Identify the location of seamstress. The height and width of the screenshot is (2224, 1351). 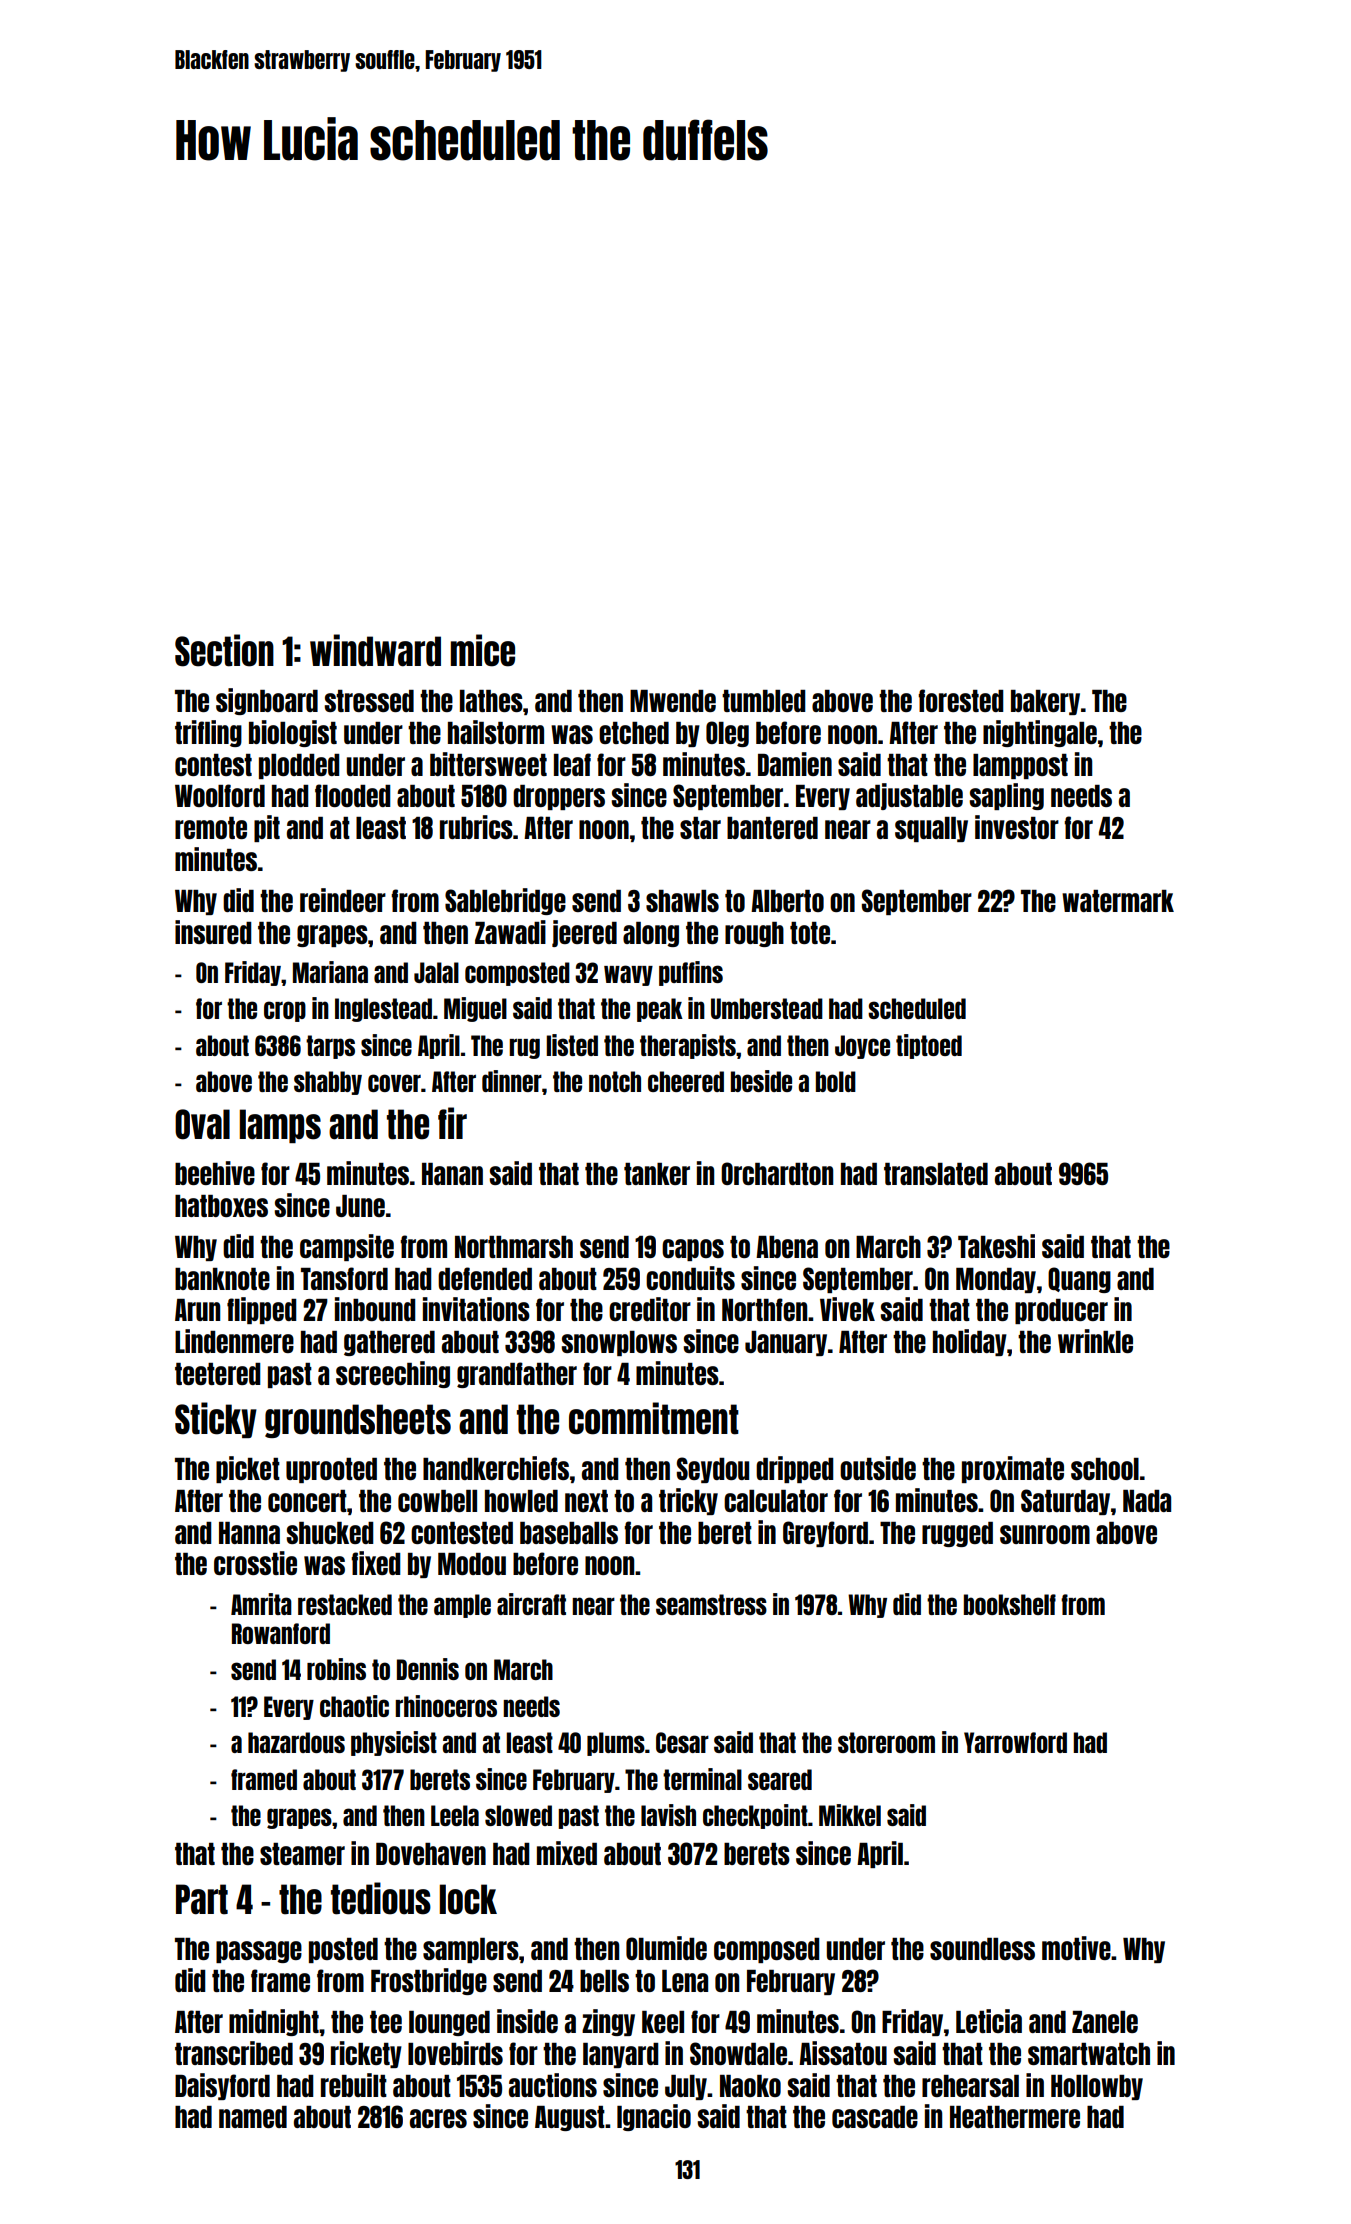
(711, 1604).
